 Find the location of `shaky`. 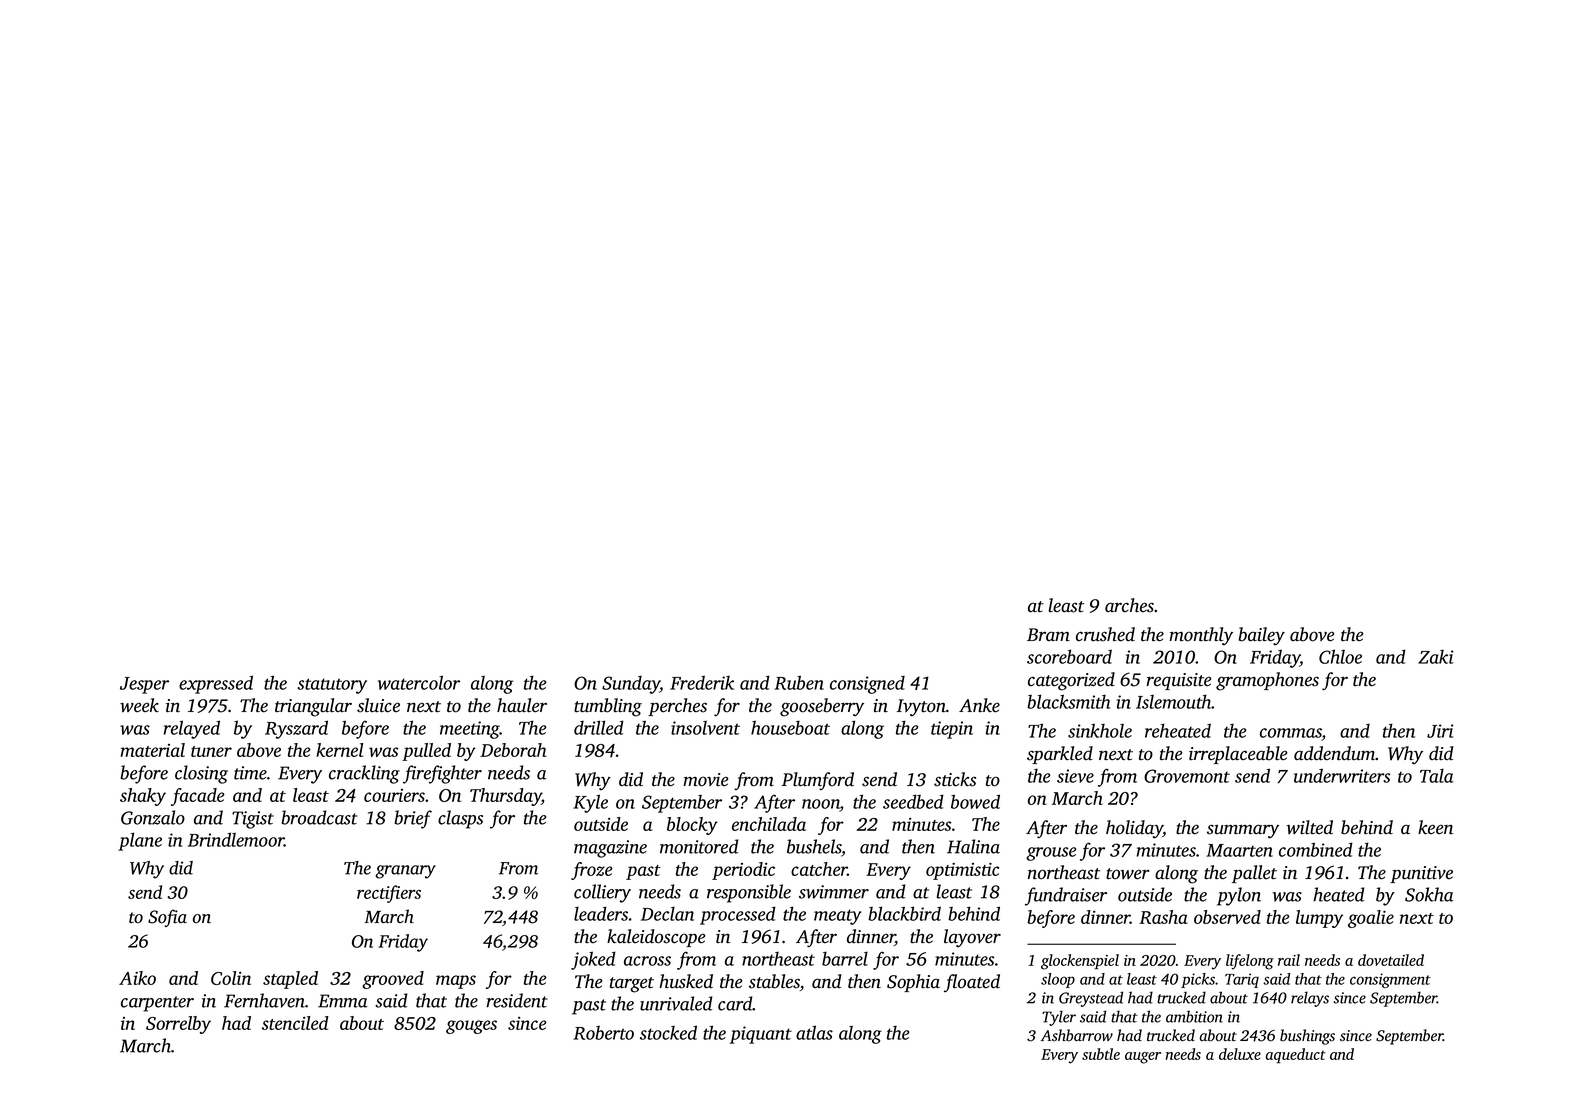

shaky is located at coordinates (143, 797).
